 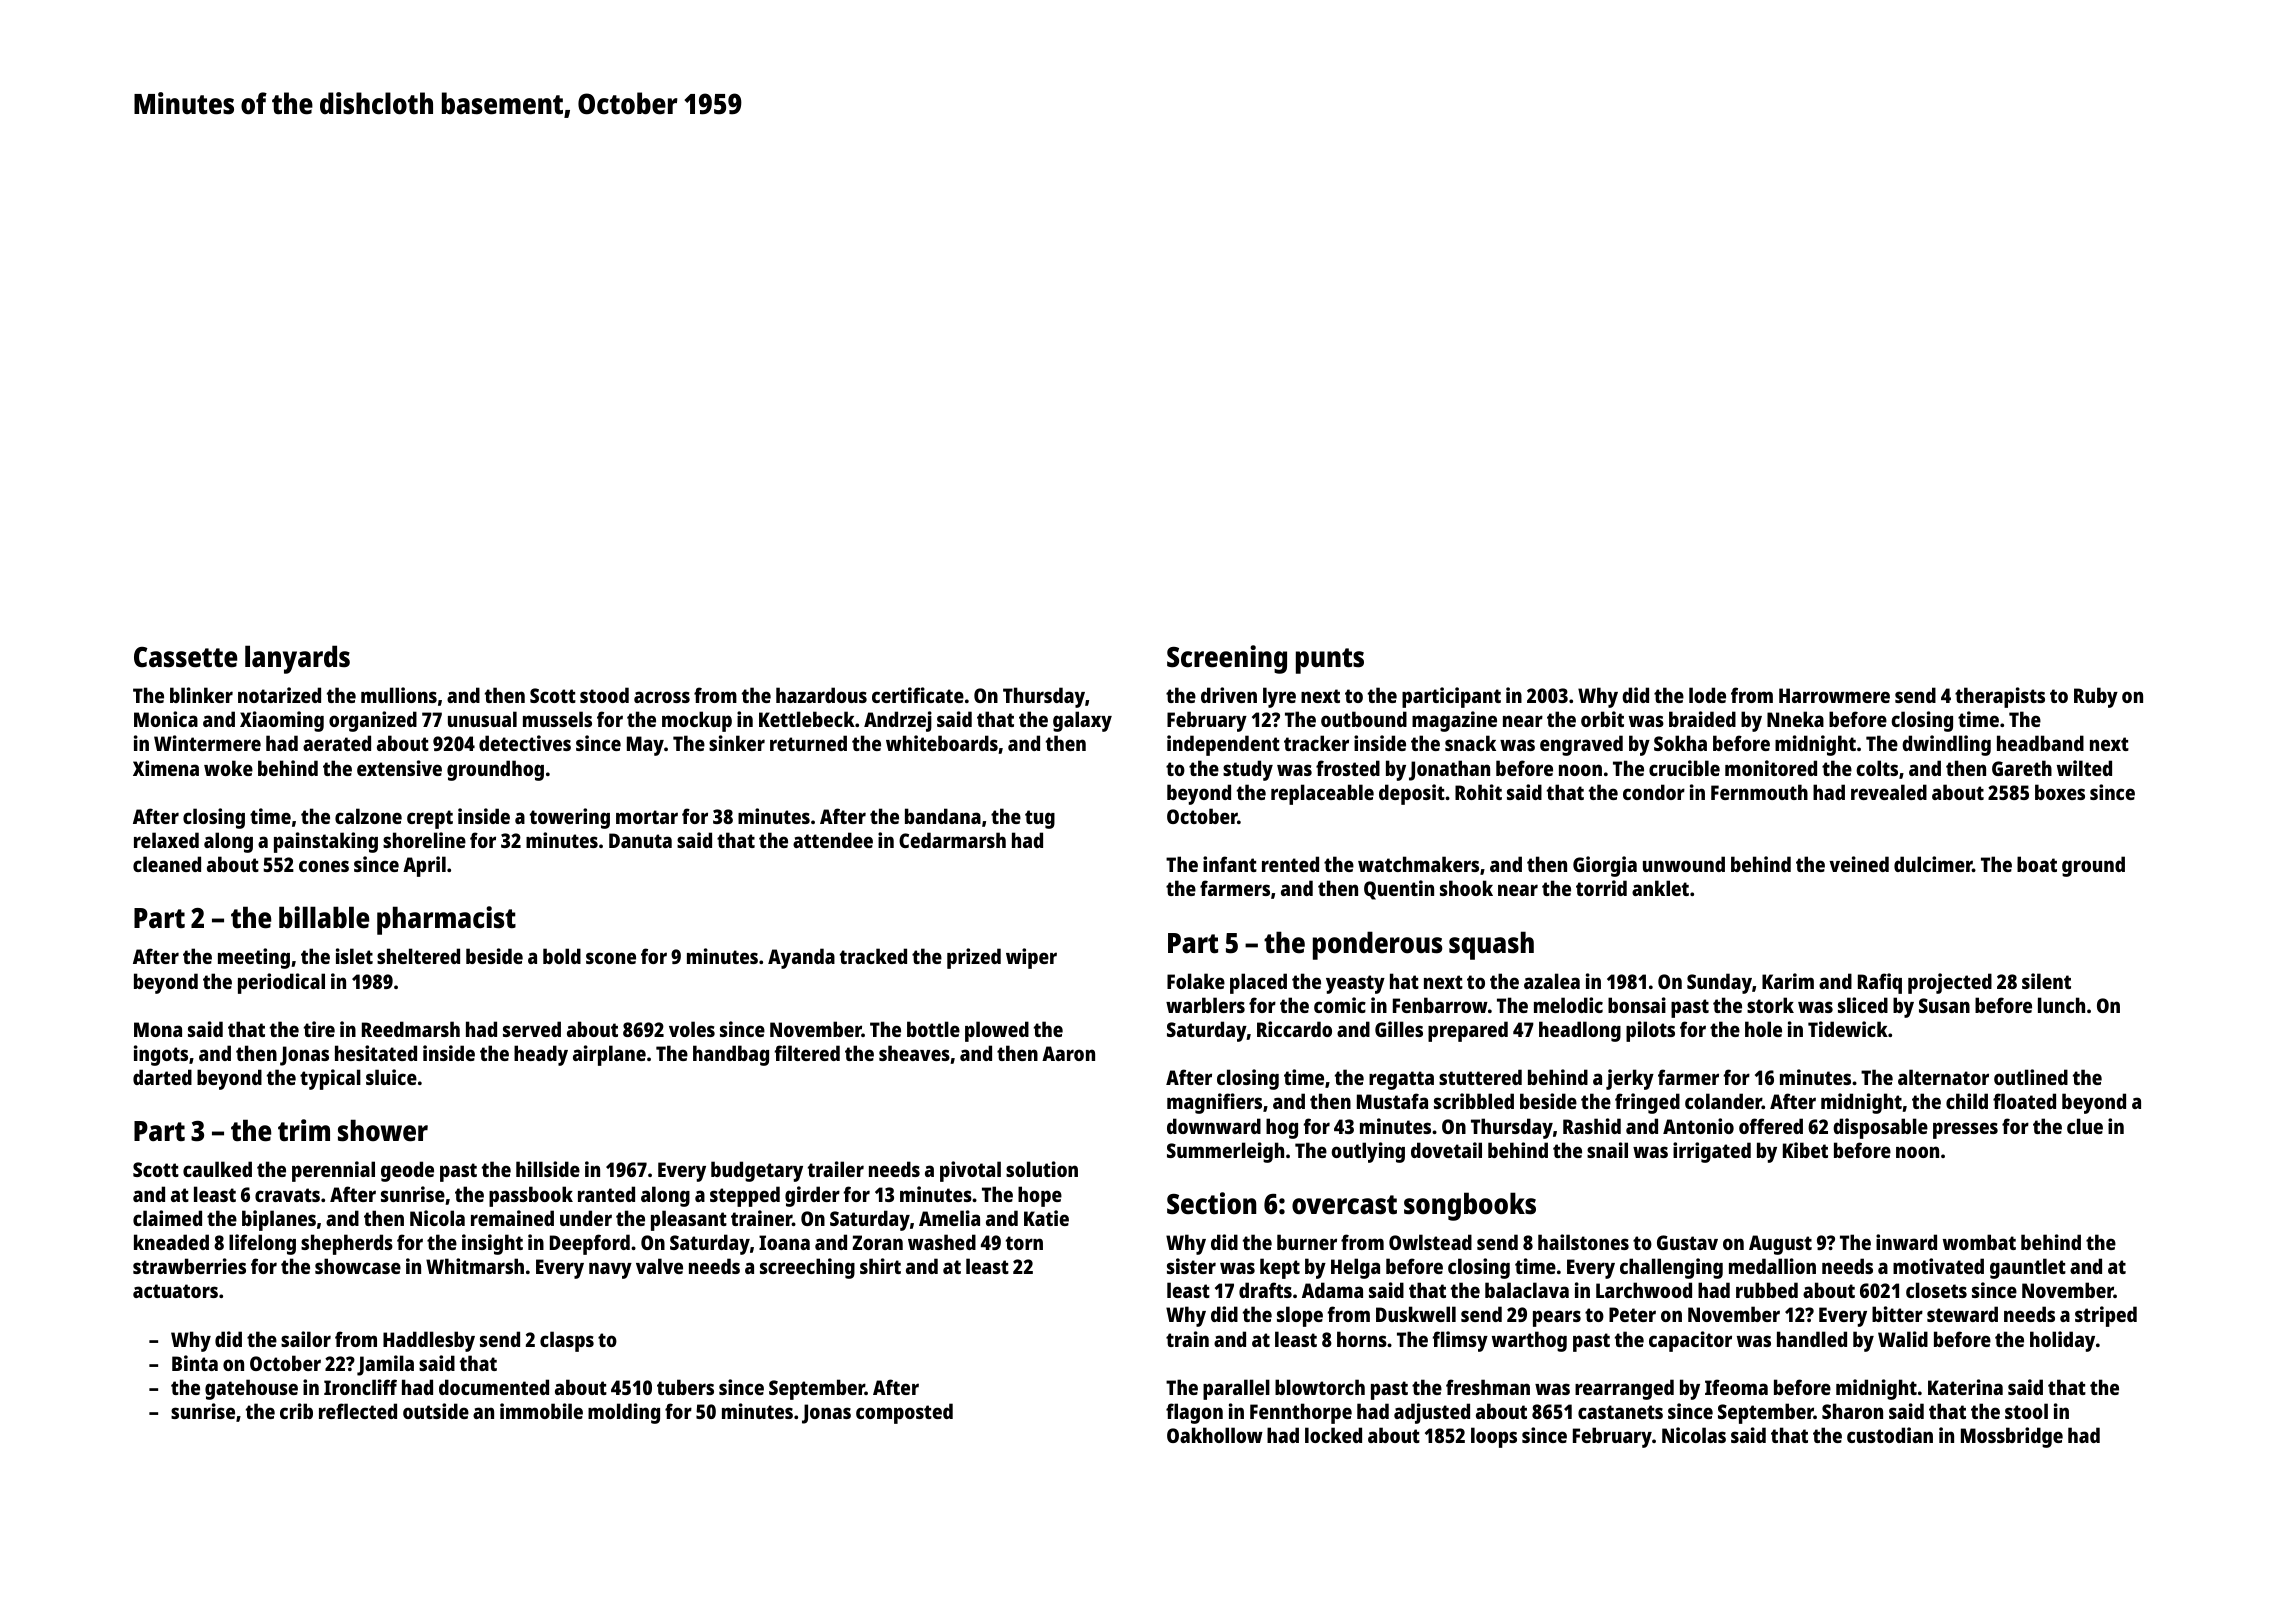 I want to click on lanyards, so click(x=297, y=659).
